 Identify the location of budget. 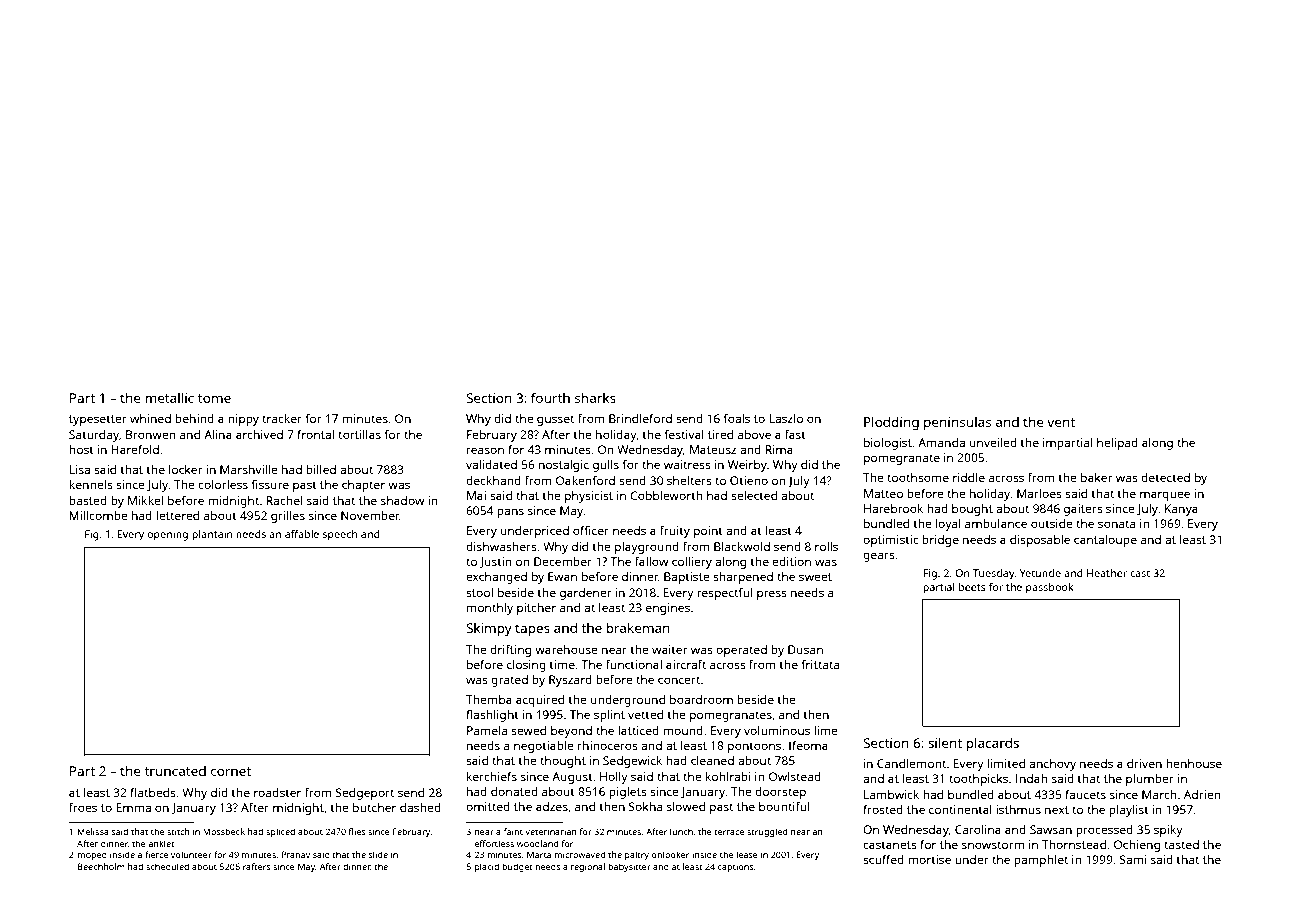
(517, 867).
